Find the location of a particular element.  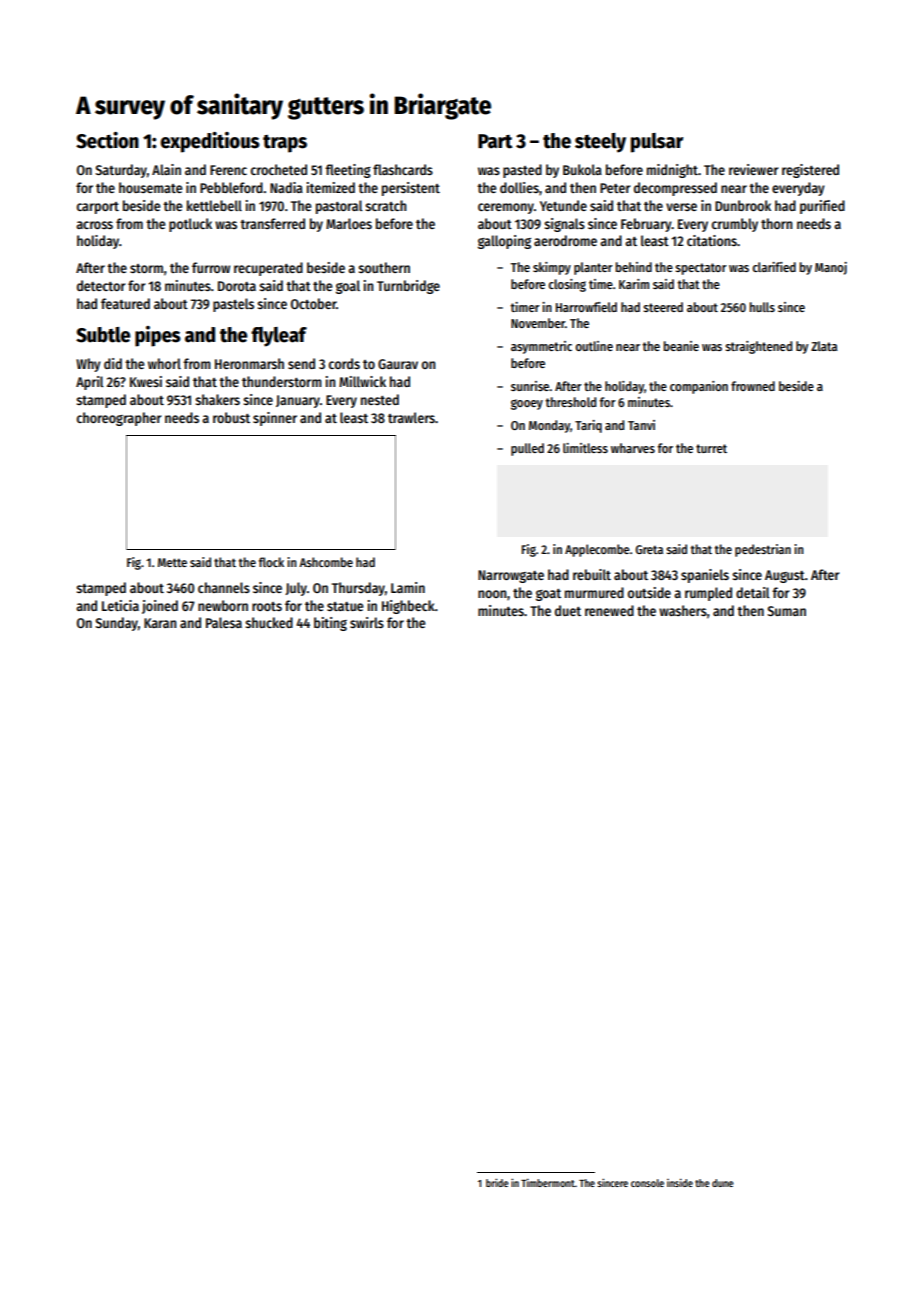

console is located at coordinates (647, 1183).
